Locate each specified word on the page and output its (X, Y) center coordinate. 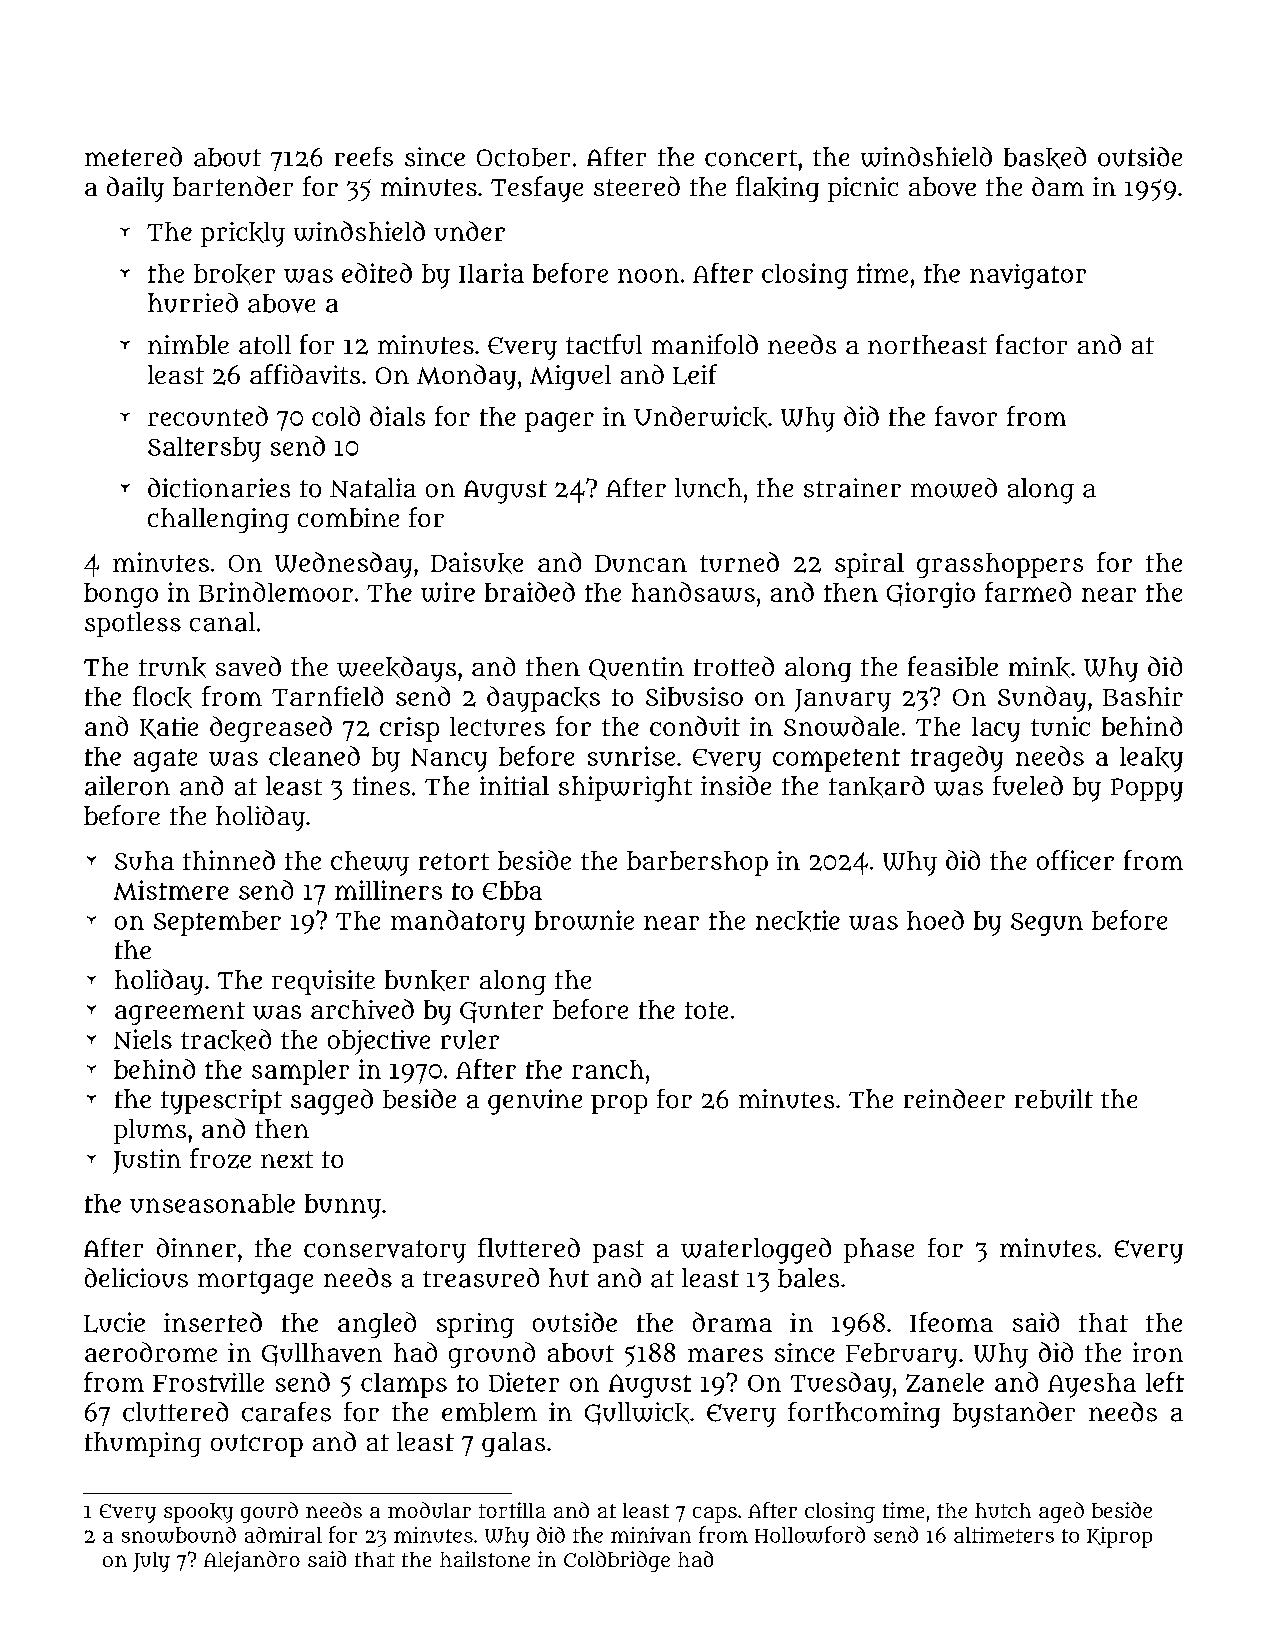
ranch (608, 1069)
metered (133, 157)
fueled (1028, 786)
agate (165, 760)
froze (220, 1158)
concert (751, 158)
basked (1045, 158)
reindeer (954, 1099)
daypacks (543, 699)
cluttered (175, 1412)
